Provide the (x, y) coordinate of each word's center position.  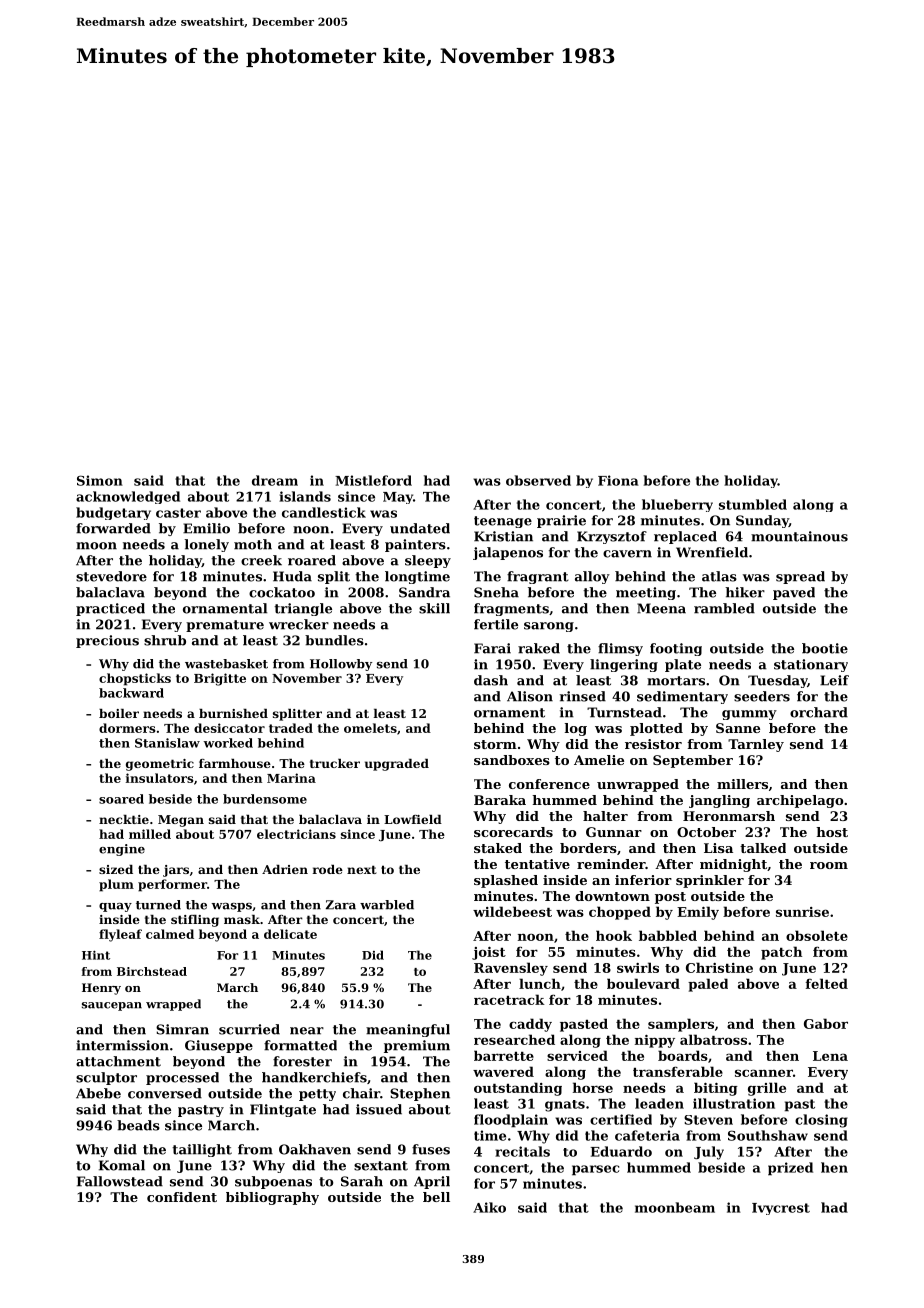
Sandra (424, 592)
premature (225, 626)
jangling (719, 801)
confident (182, 1197)
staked (498, 848)
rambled (724, 608)
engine (122, 850)
